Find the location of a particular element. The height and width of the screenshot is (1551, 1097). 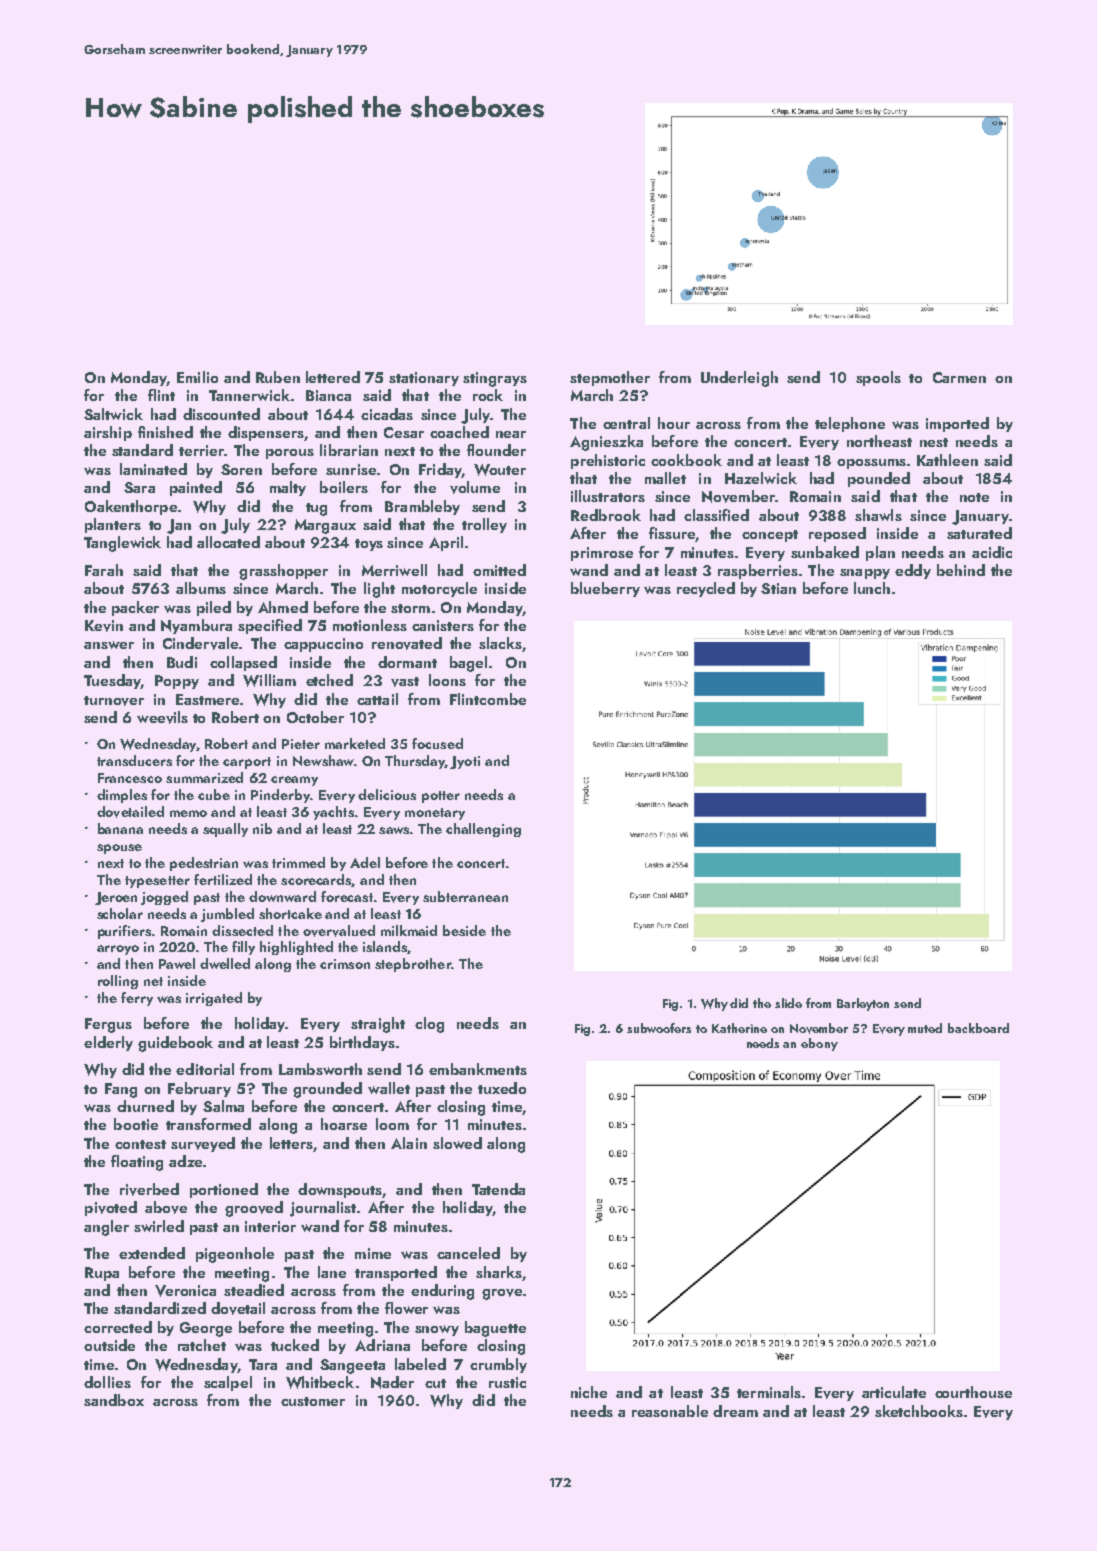

niche is located at coordinates (589, 1392).
